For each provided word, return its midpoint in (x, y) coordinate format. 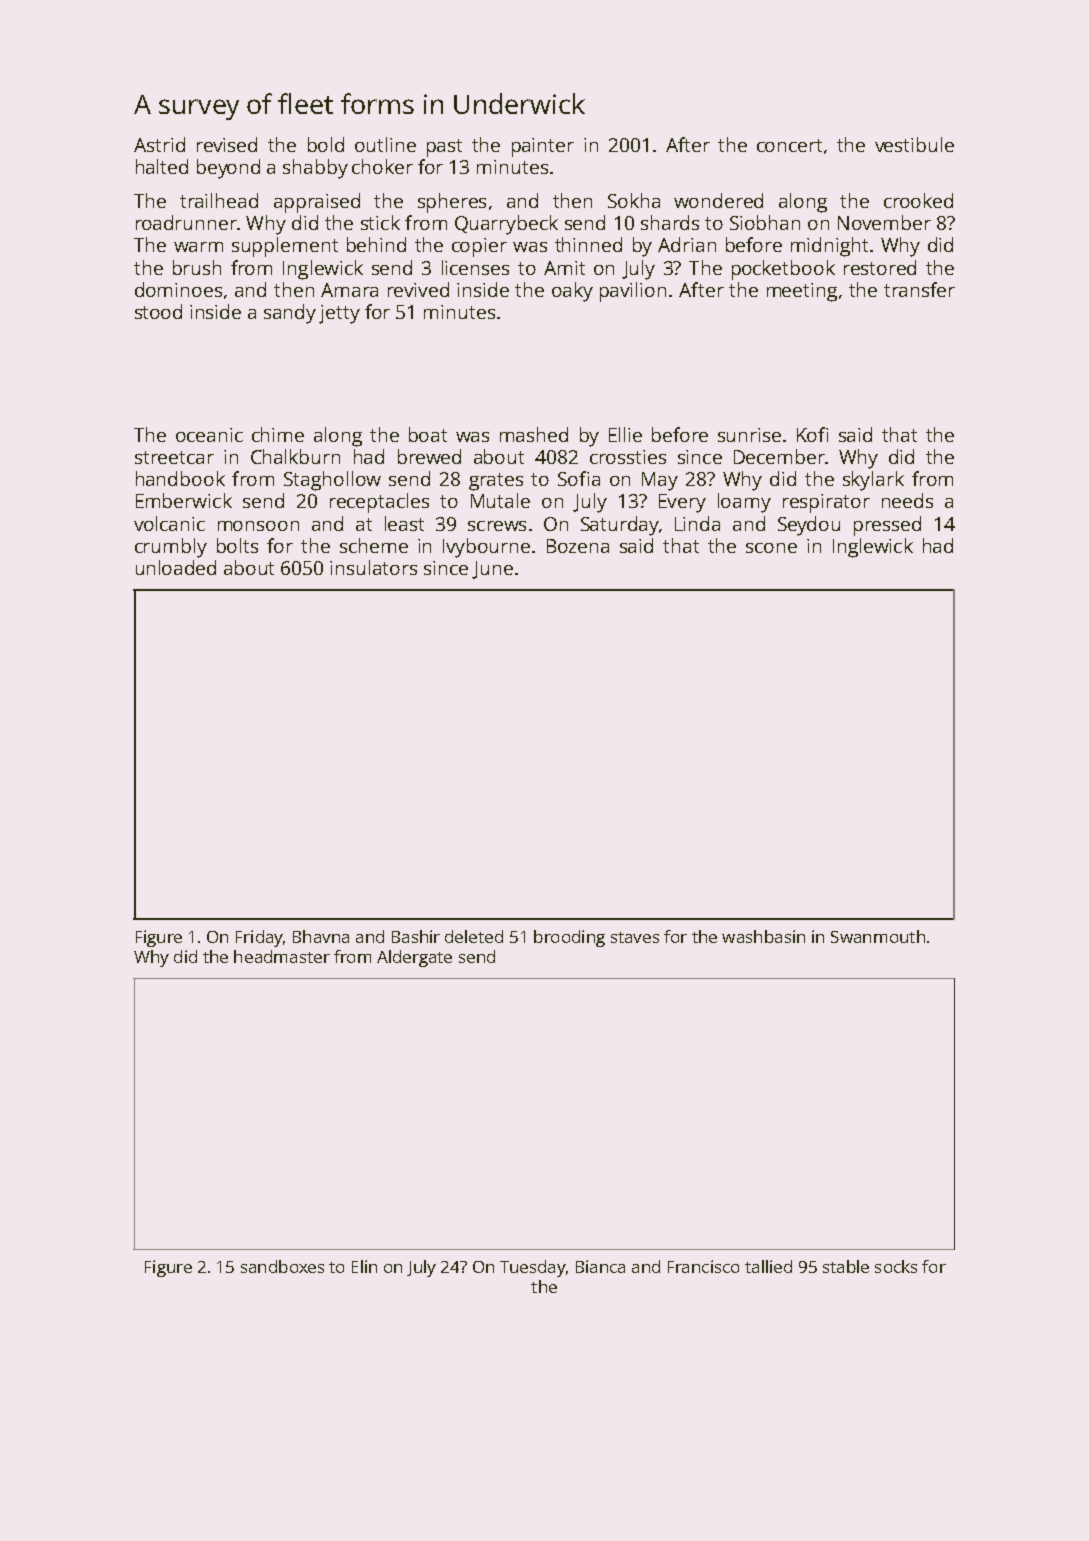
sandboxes (282, 1266)
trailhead (219, 200)
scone (771, 548)
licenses (475, 267)
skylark (873, 481)
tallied (768, 1266)
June (492, 570)
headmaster (282, 956)
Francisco (703, 1266)
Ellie (625, 434)
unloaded (176, 567)
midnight (829, 247)
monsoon (258, 526)
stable (846, 1266)
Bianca (600, 1266)
